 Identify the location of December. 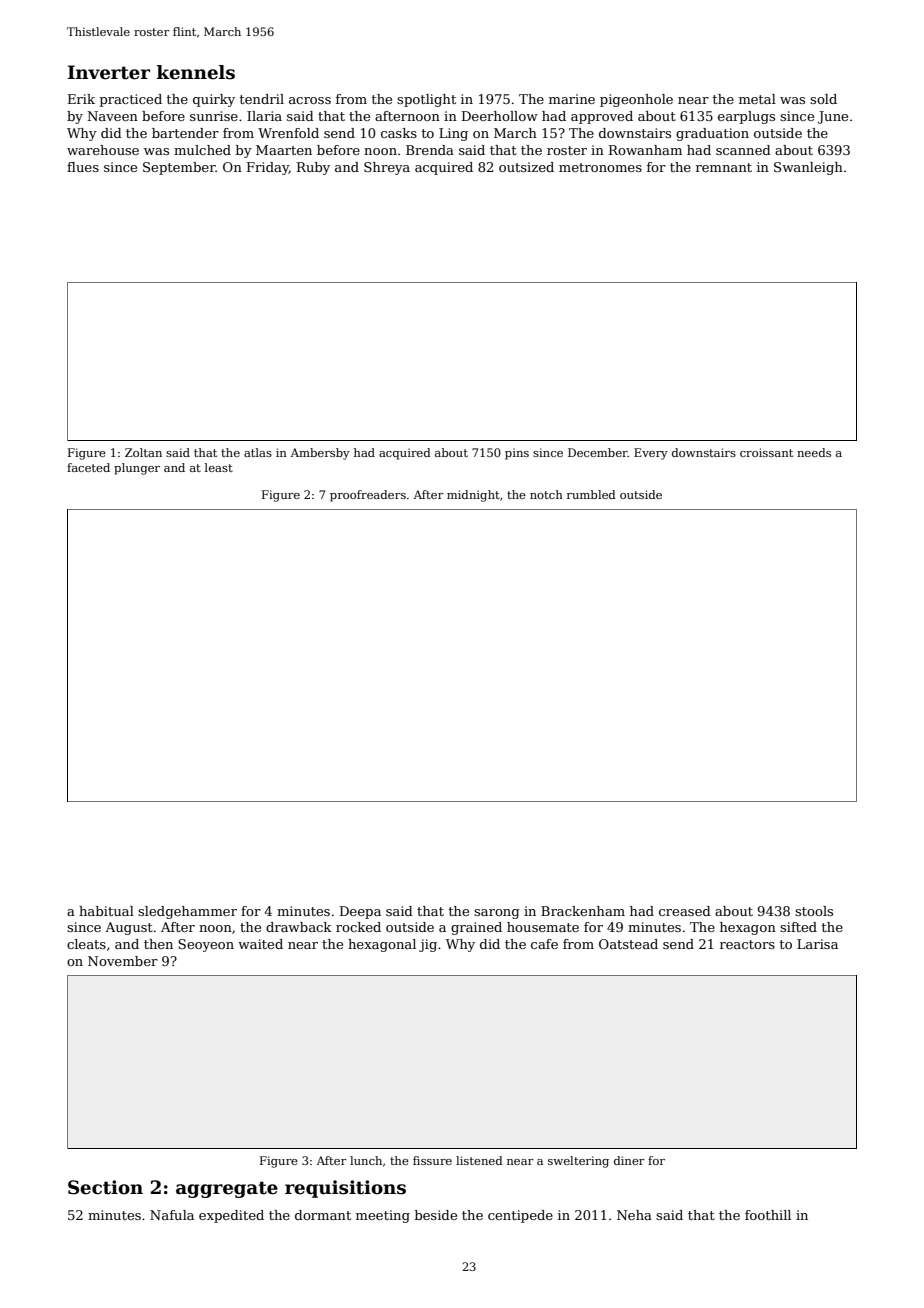
(598, 452).
